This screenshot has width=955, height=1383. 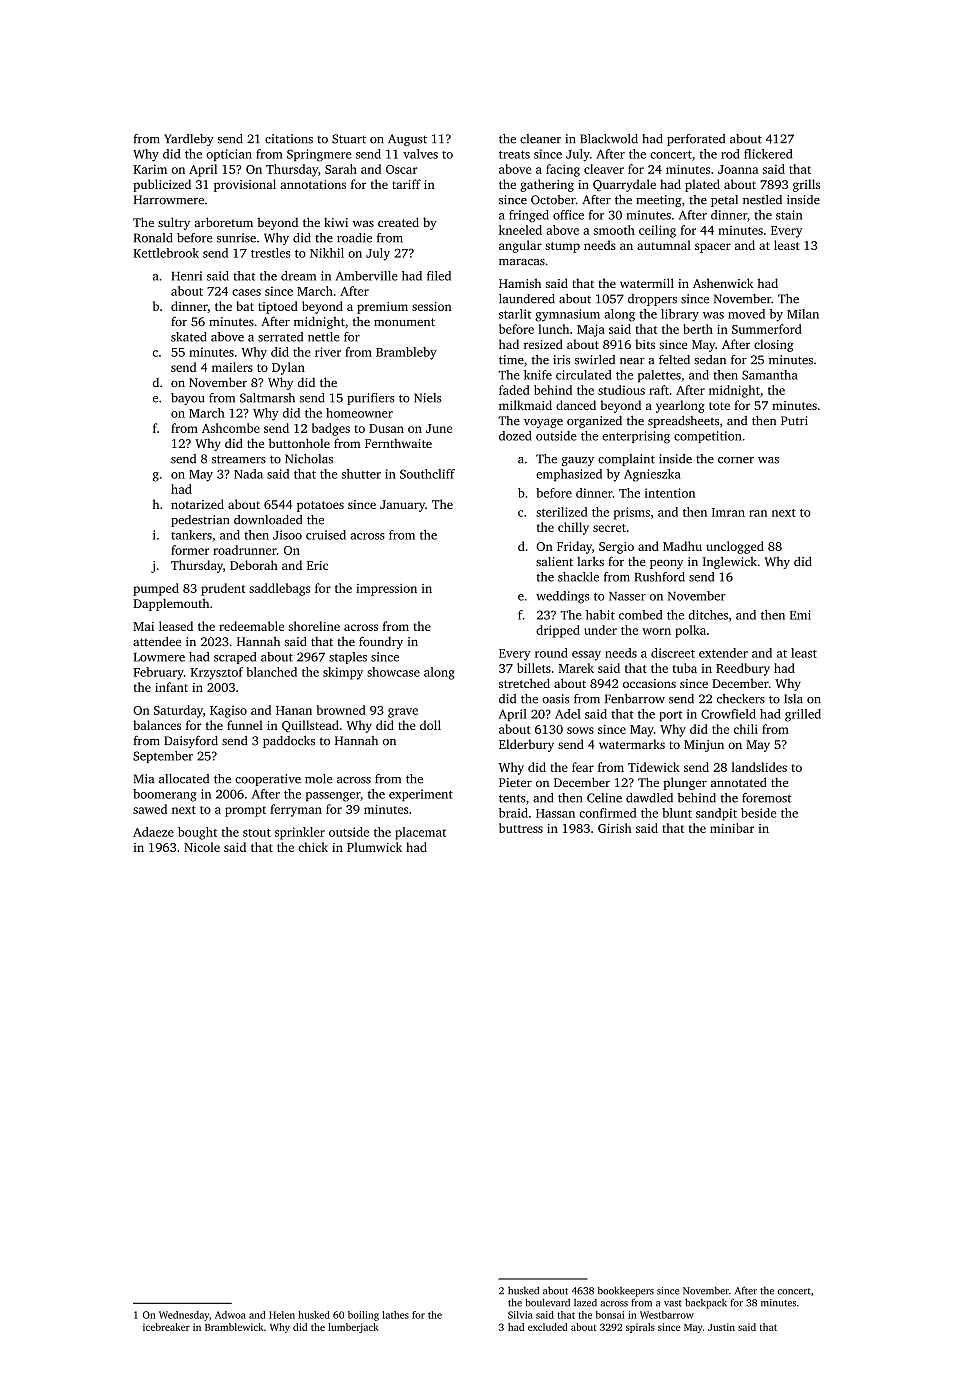 I want to click on Eric, so click(x=317, y=565).
